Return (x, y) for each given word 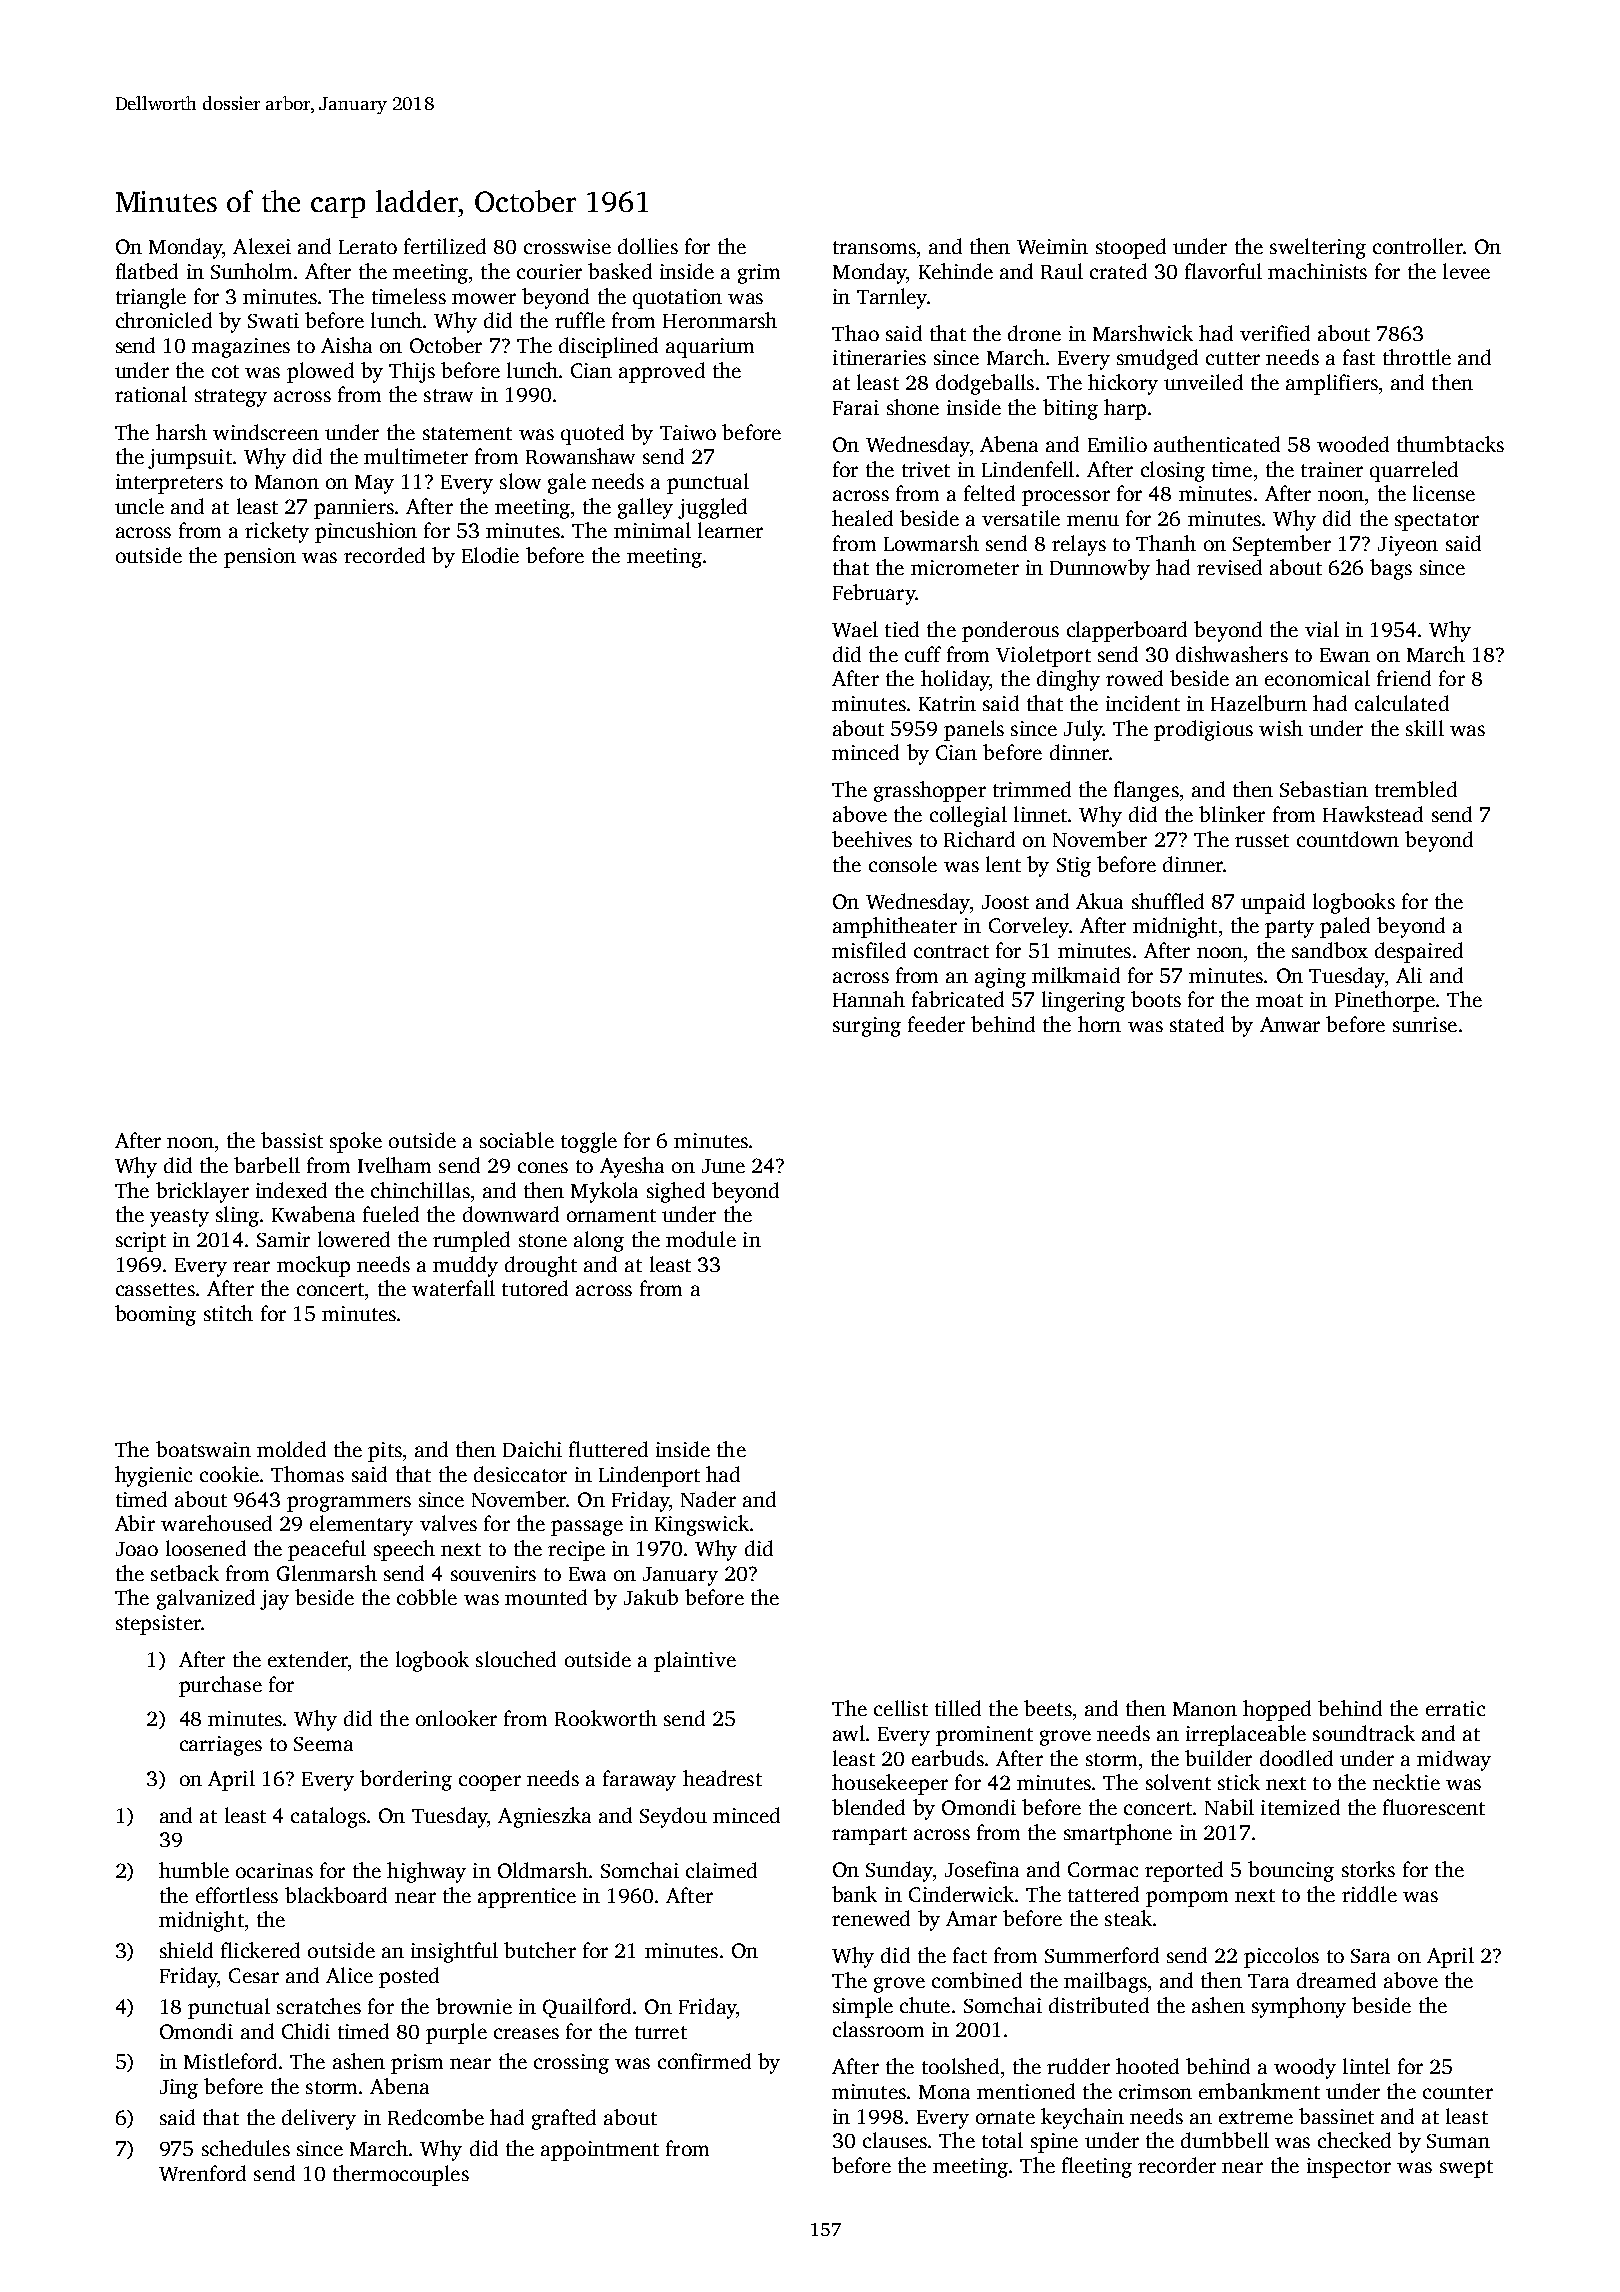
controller (1418, 246)
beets (1048, 1708)
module (701, 1239)
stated (1197, 1024)
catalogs (328, 1817)
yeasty (179, 1218)
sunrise (1425, 1024)
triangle (151, 298)
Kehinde (956, 271)
